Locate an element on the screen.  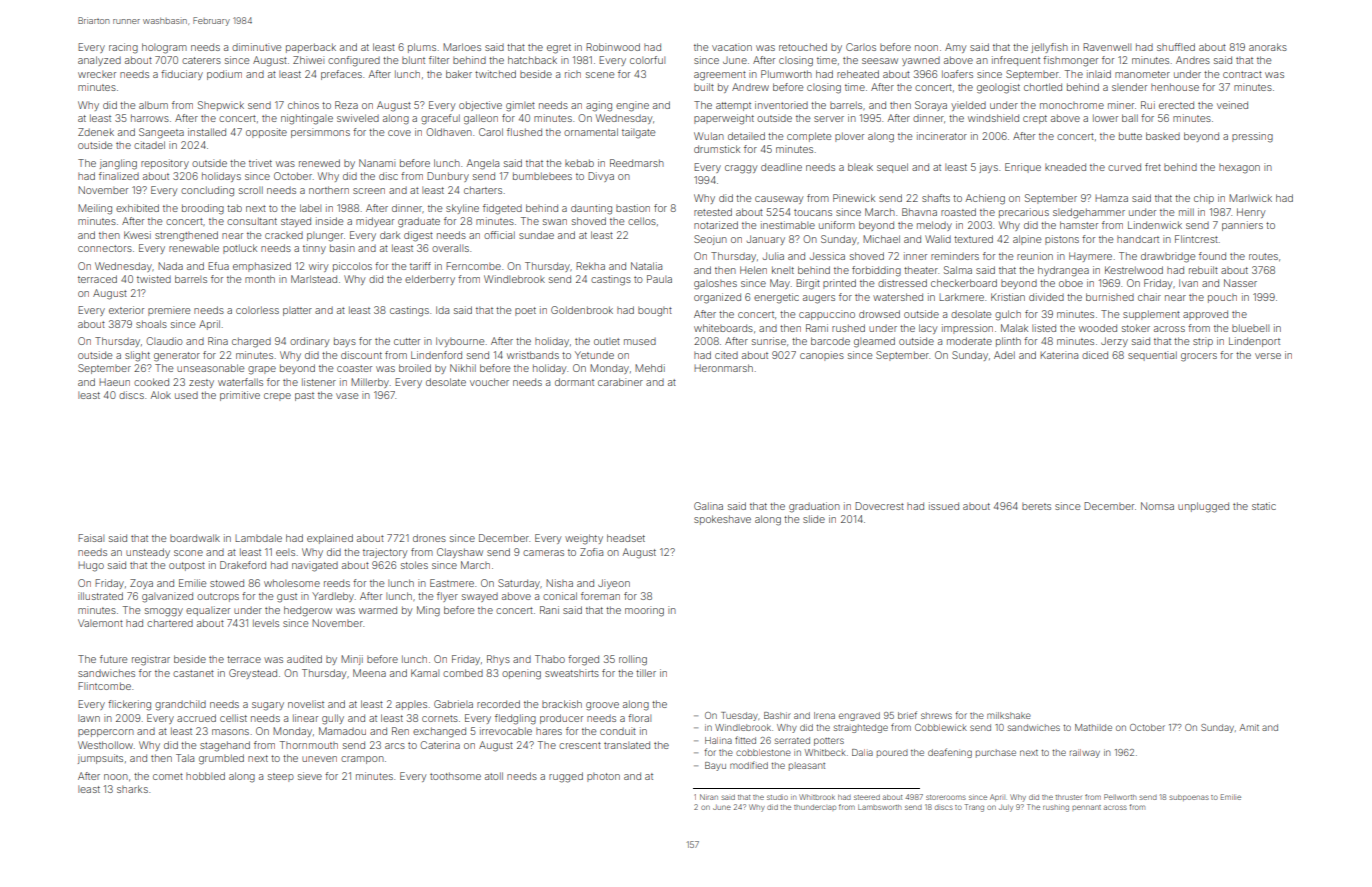
mooring is located at coordinates (644, 611).
